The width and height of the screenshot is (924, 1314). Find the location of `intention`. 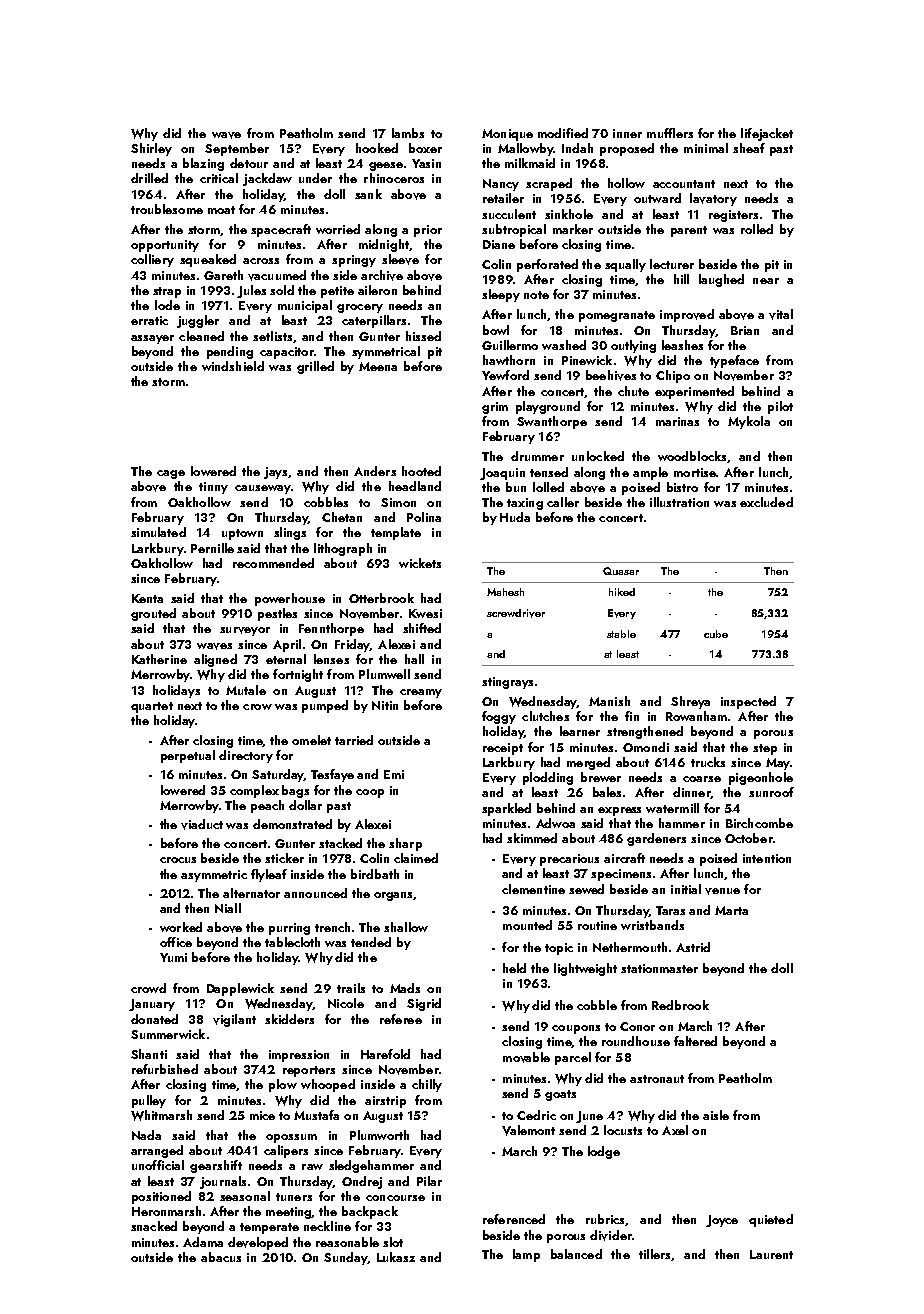

intention is located at coordinates (767, 858).
